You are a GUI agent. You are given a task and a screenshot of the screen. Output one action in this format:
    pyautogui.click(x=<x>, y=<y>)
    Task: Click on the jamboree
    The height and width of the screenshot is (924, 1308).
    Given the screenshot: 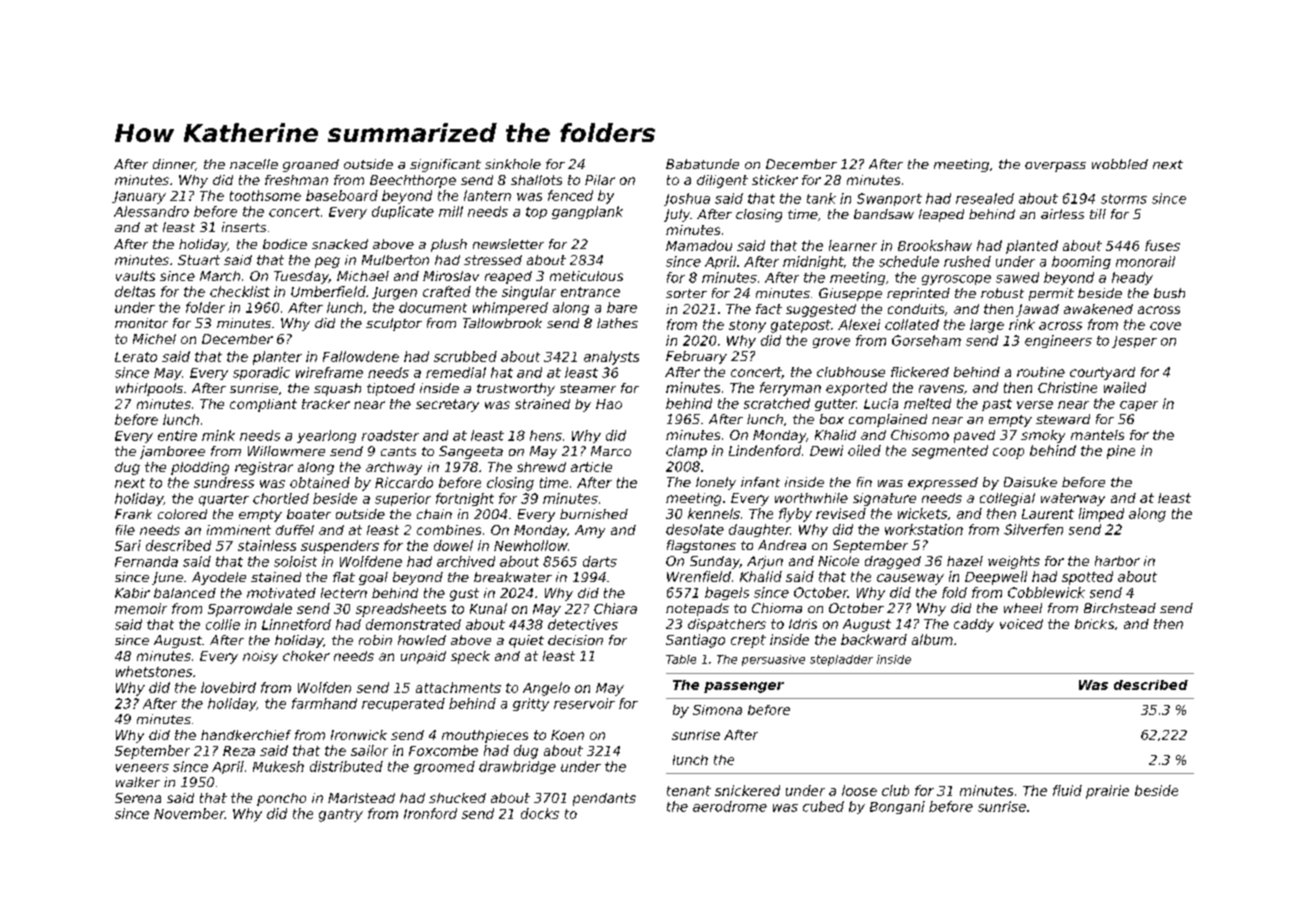 What is the action you would take?
    pyautogui.click(x=172, y=452)
